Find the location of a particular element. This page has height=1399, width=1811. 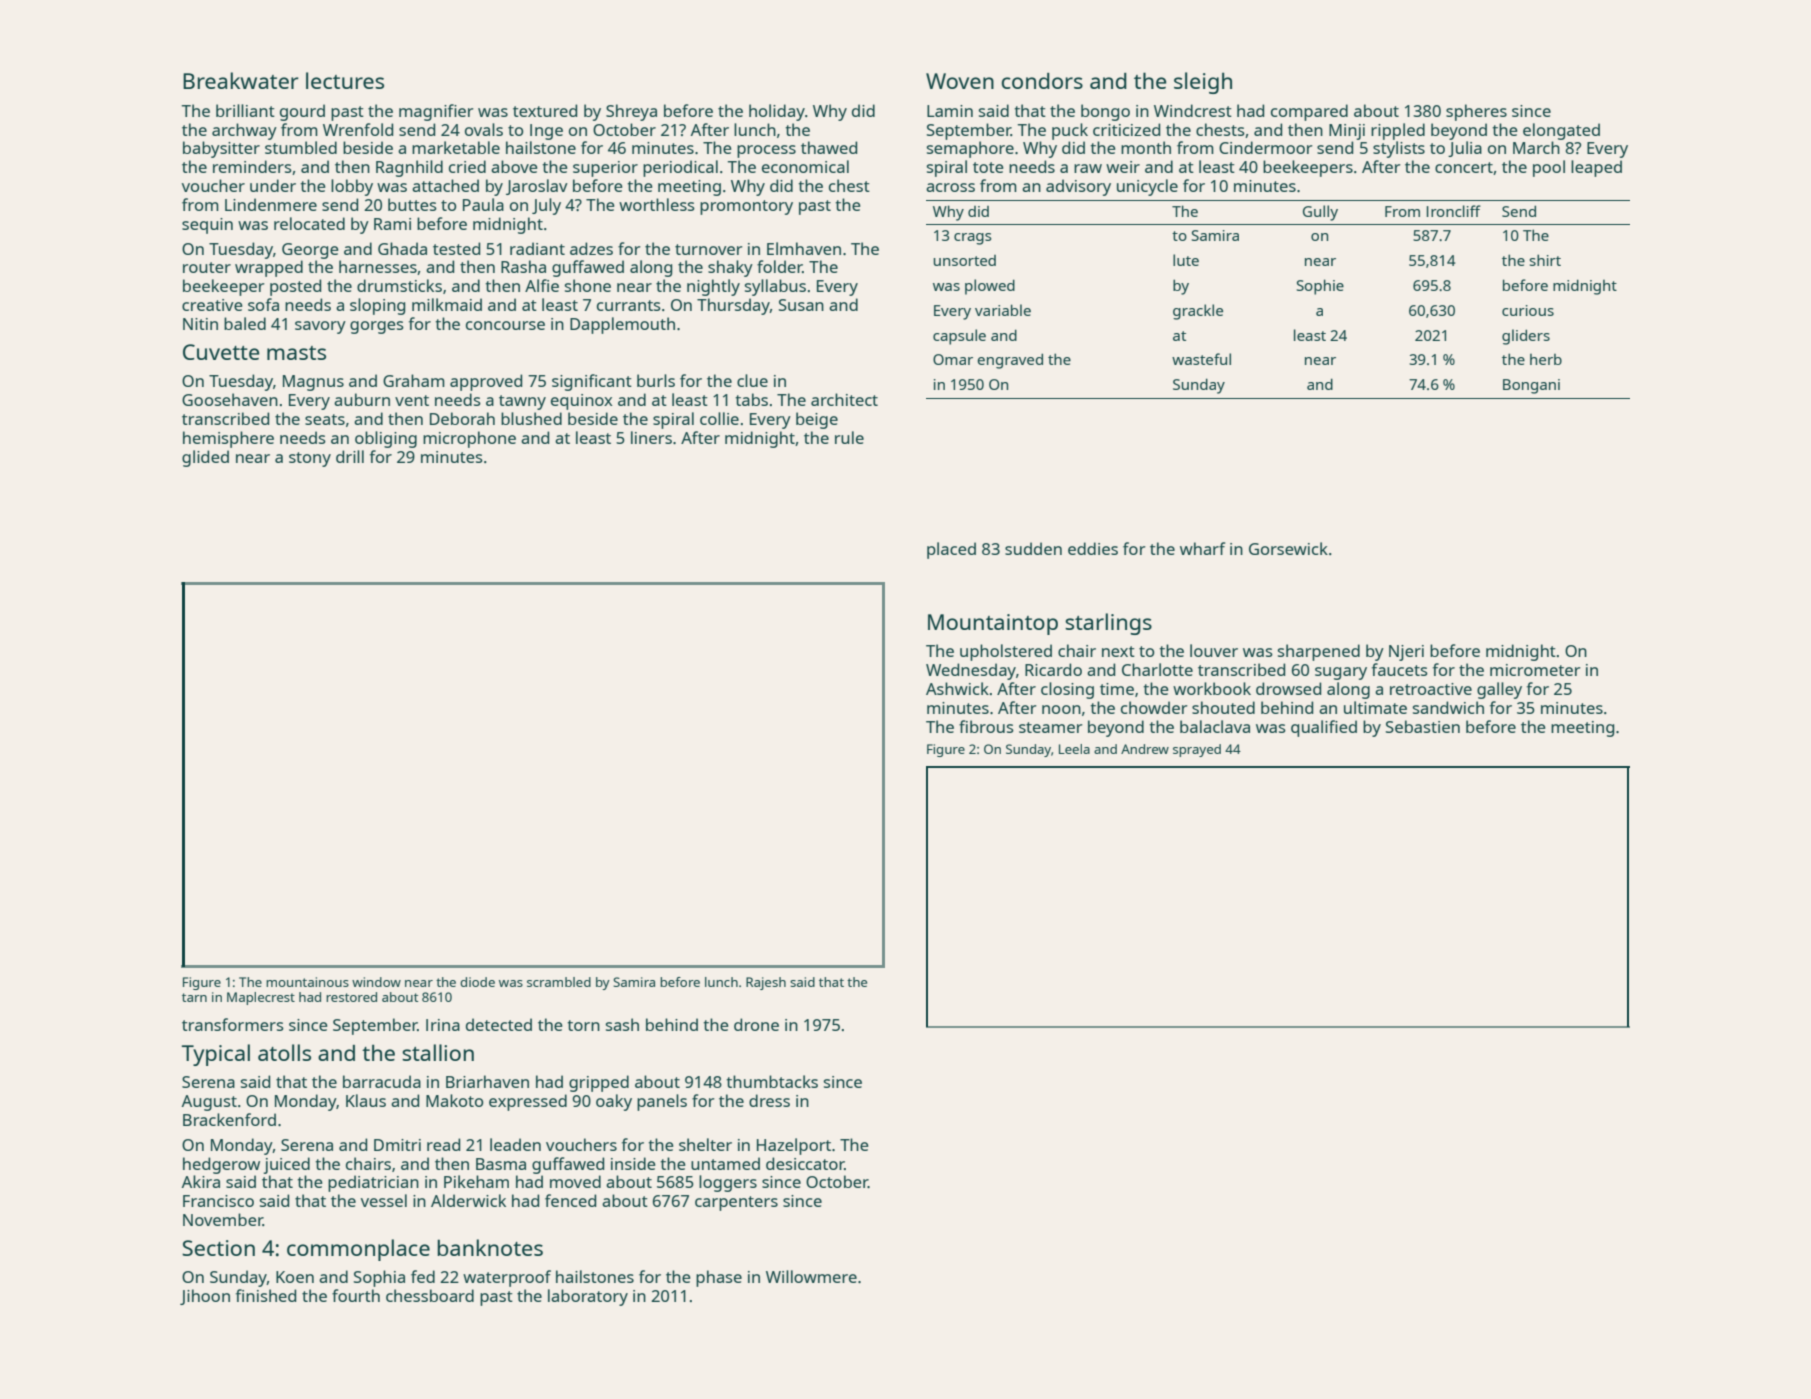

sleigh is located at coordinates (1203, 83).
